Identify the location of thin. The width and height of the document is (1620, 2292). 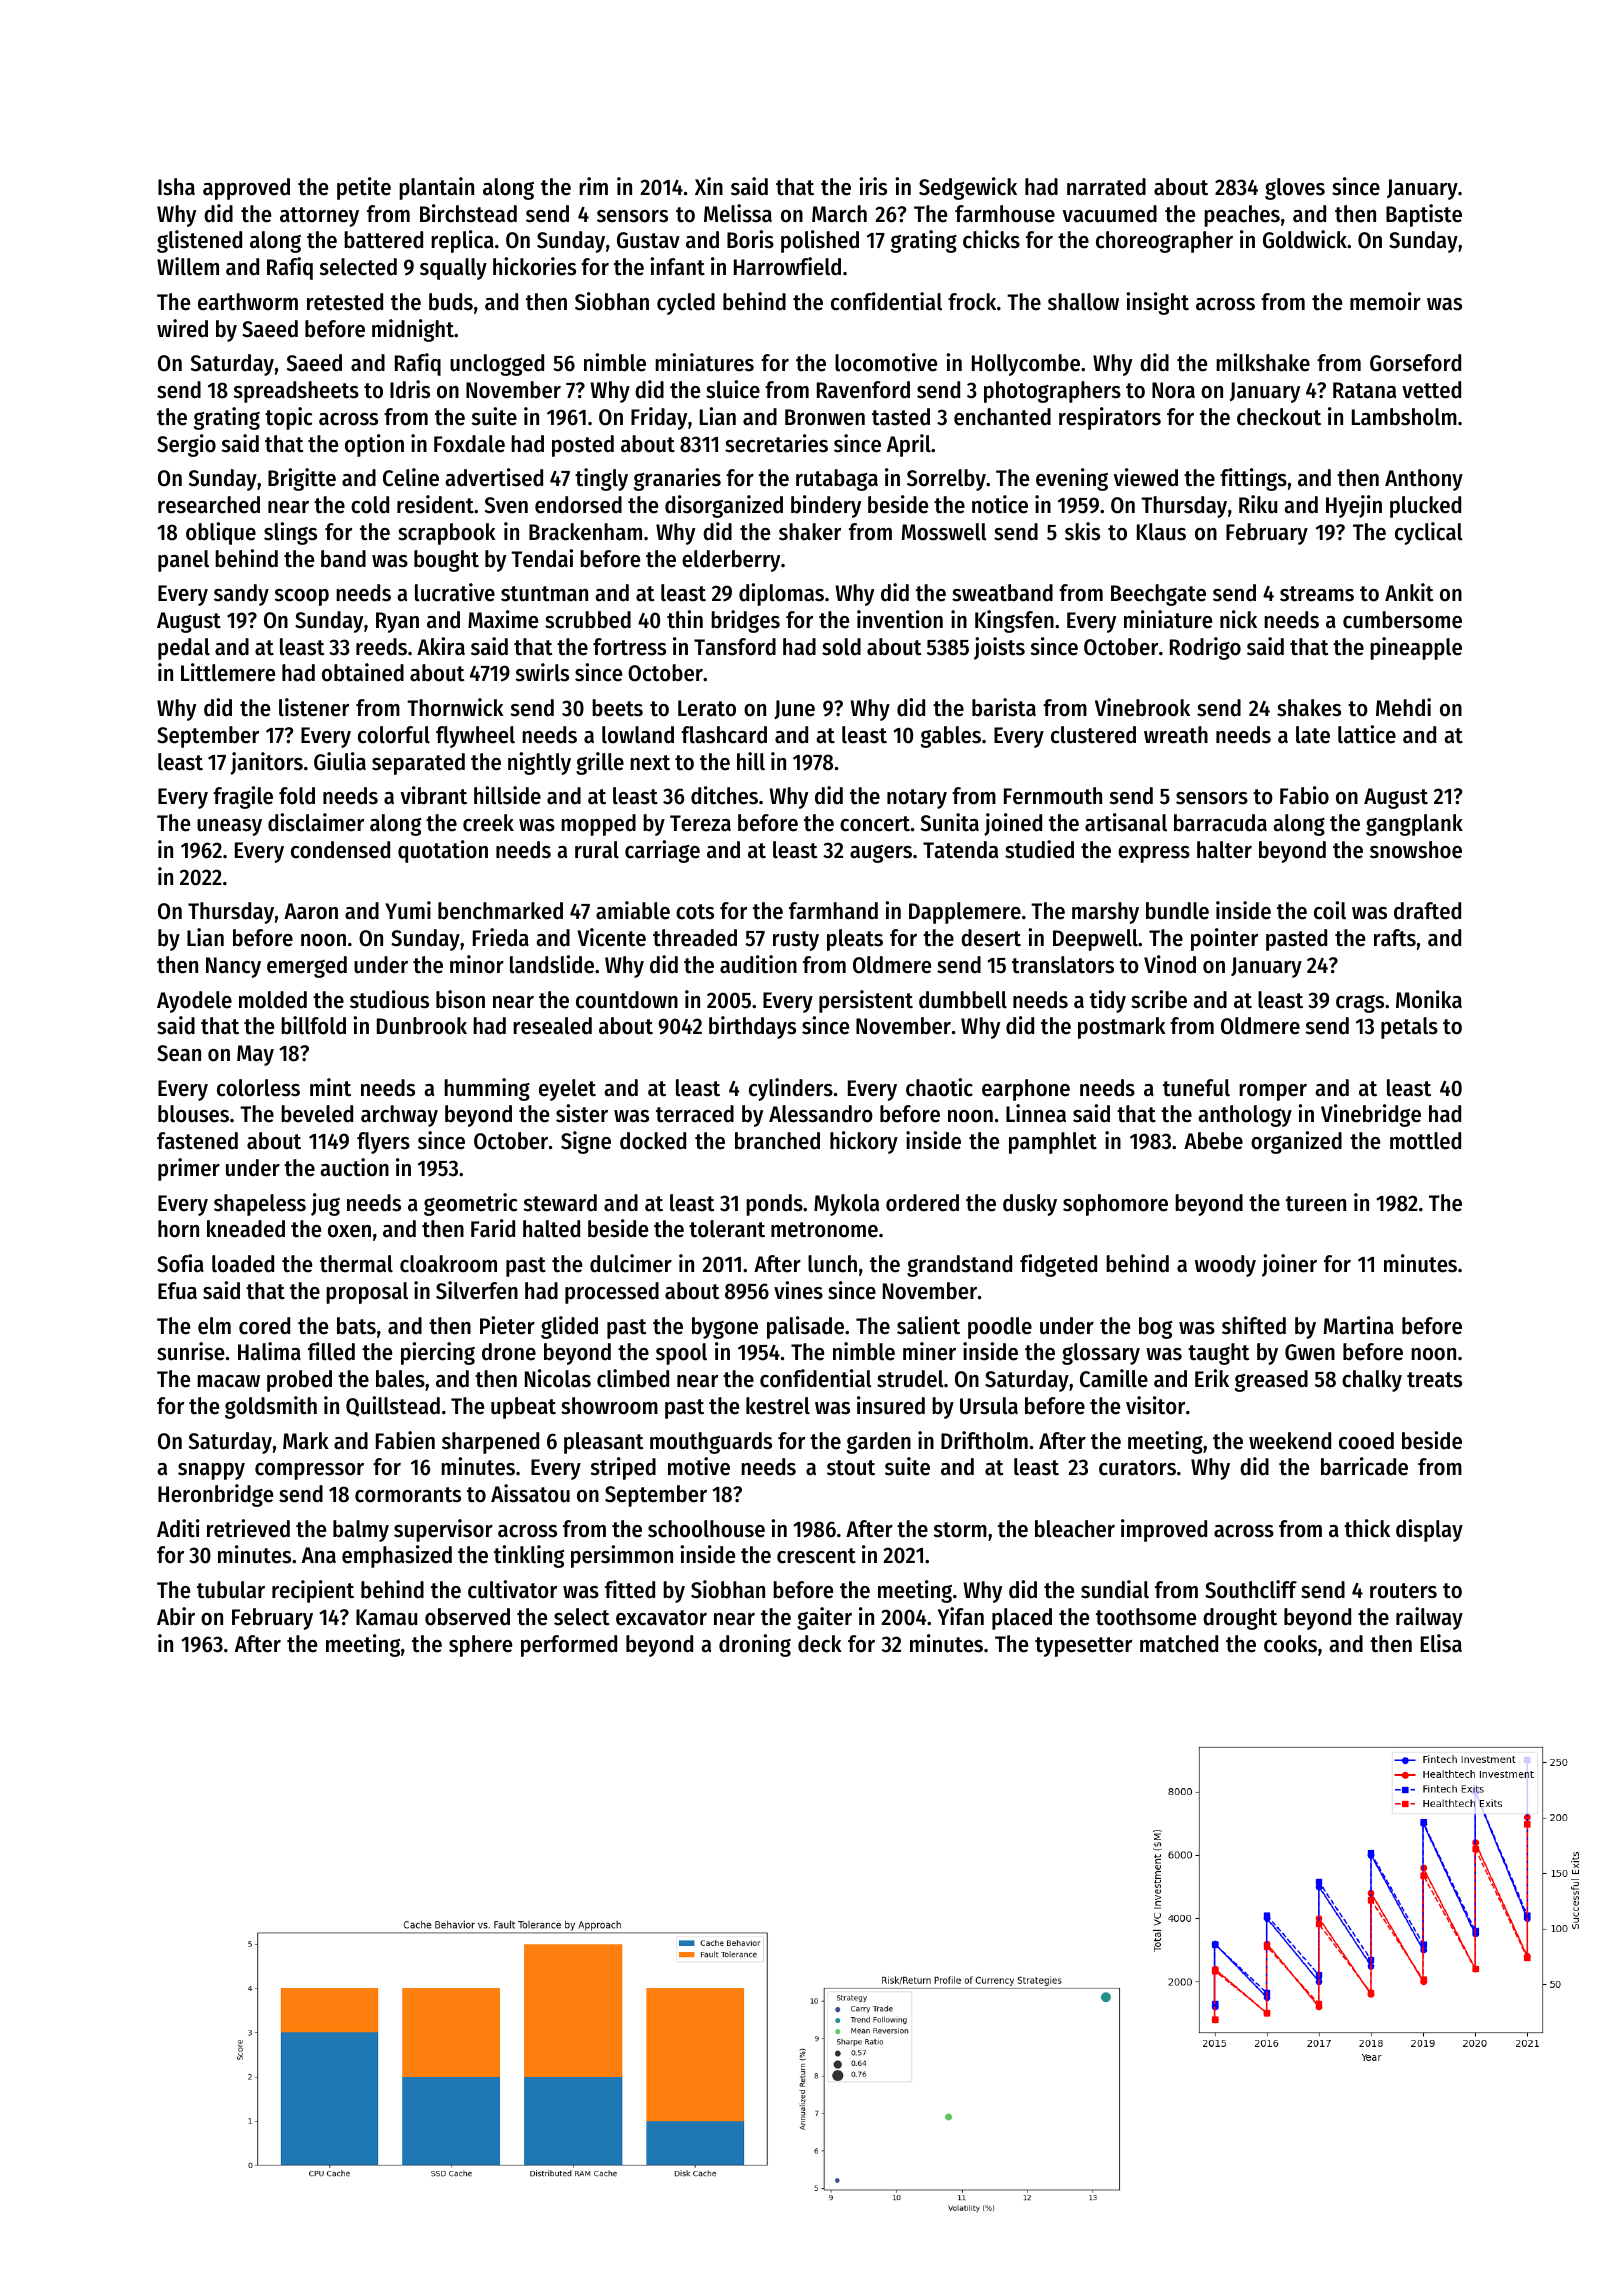
(685, 619).
